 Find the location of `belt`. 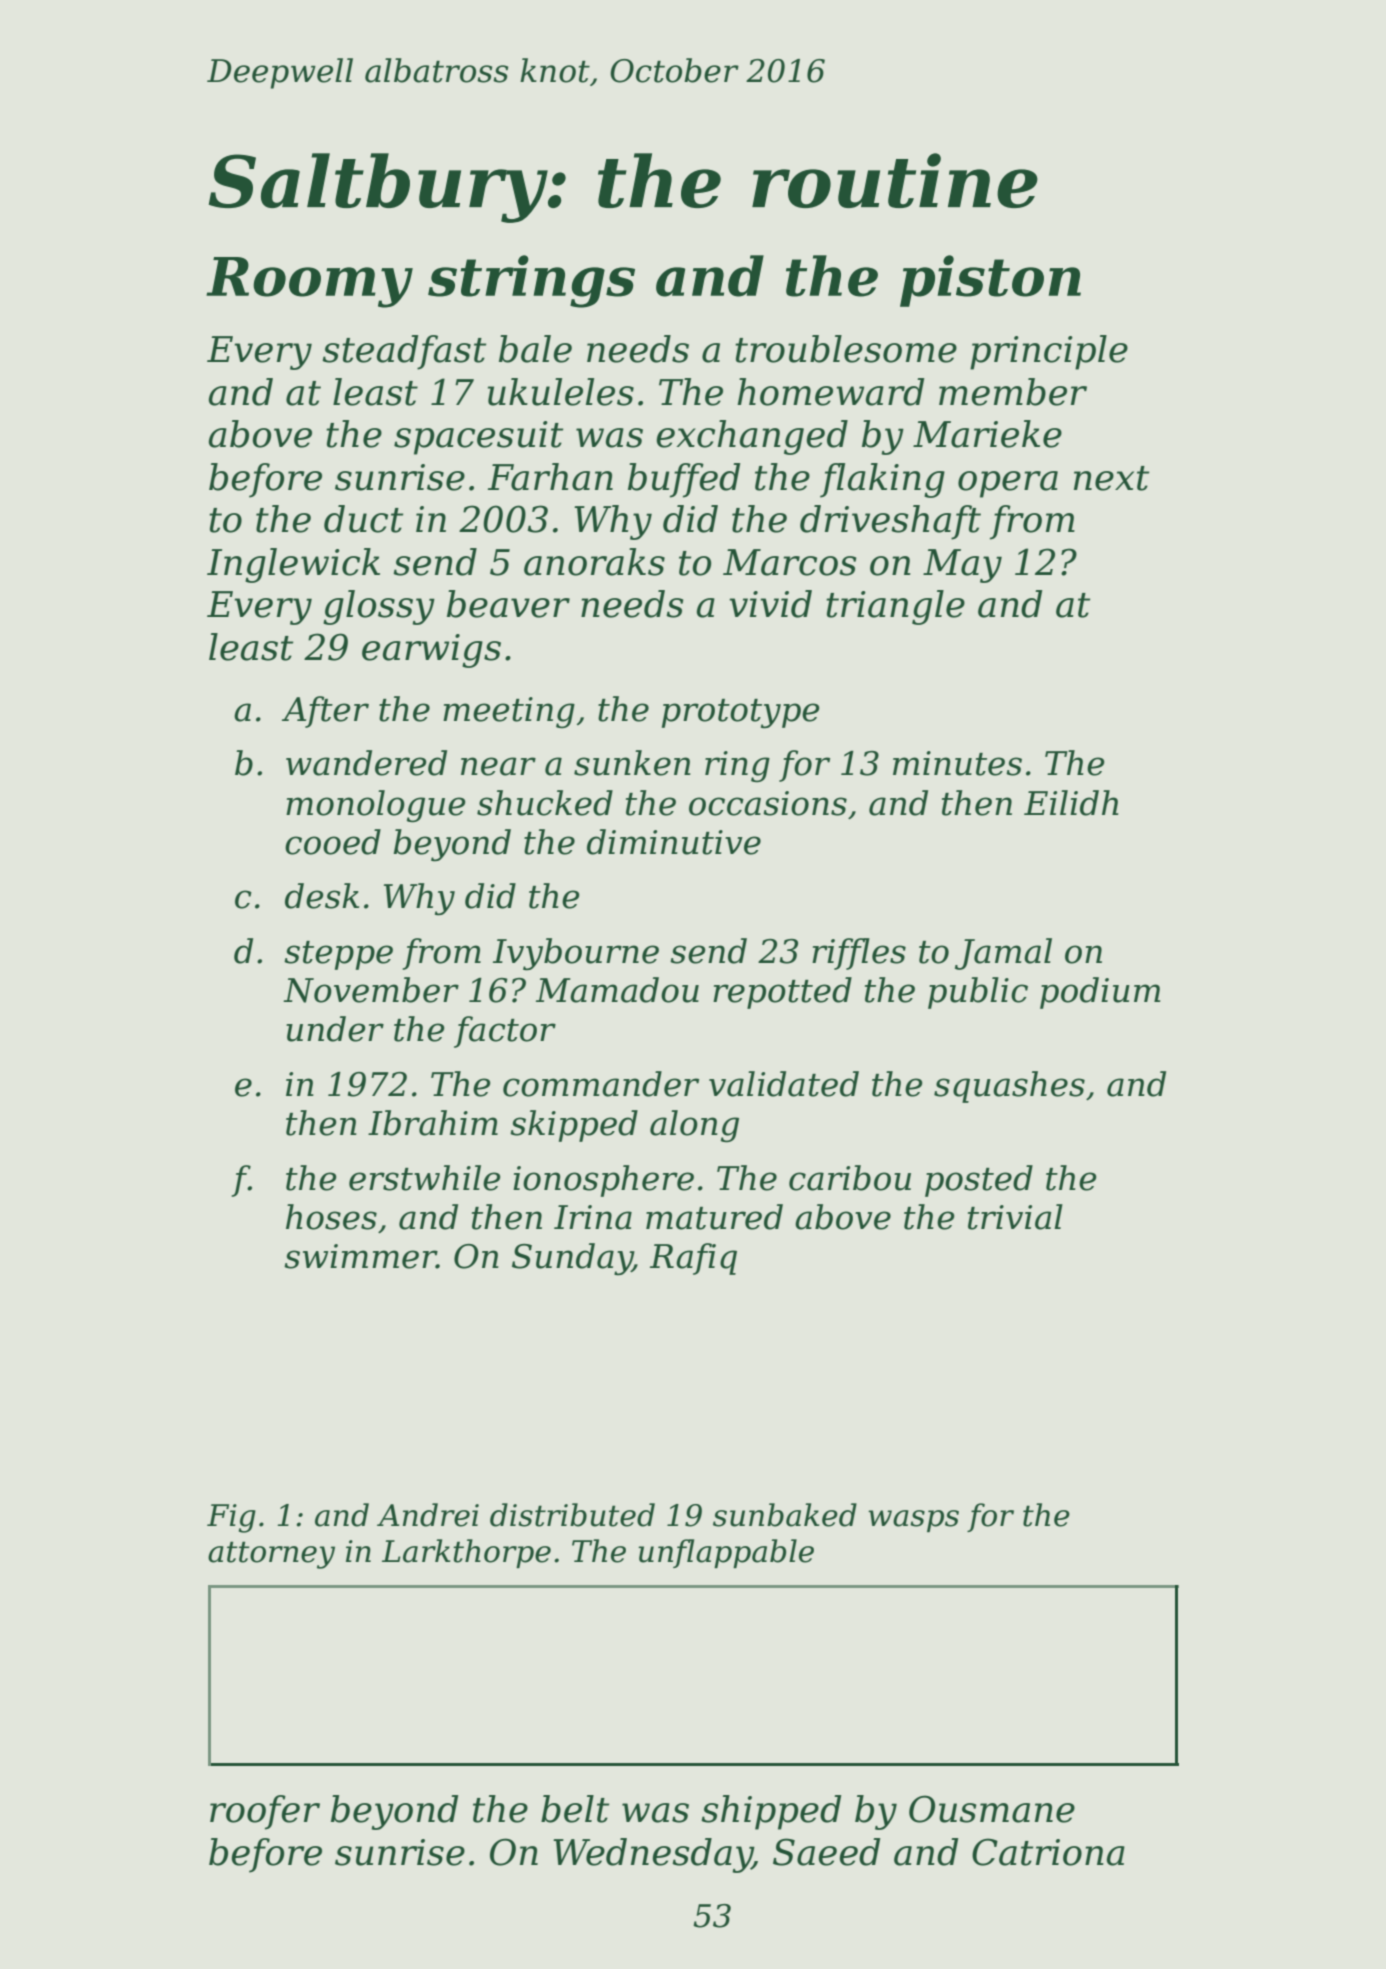

belt is located at coordinates (575, 1809).
